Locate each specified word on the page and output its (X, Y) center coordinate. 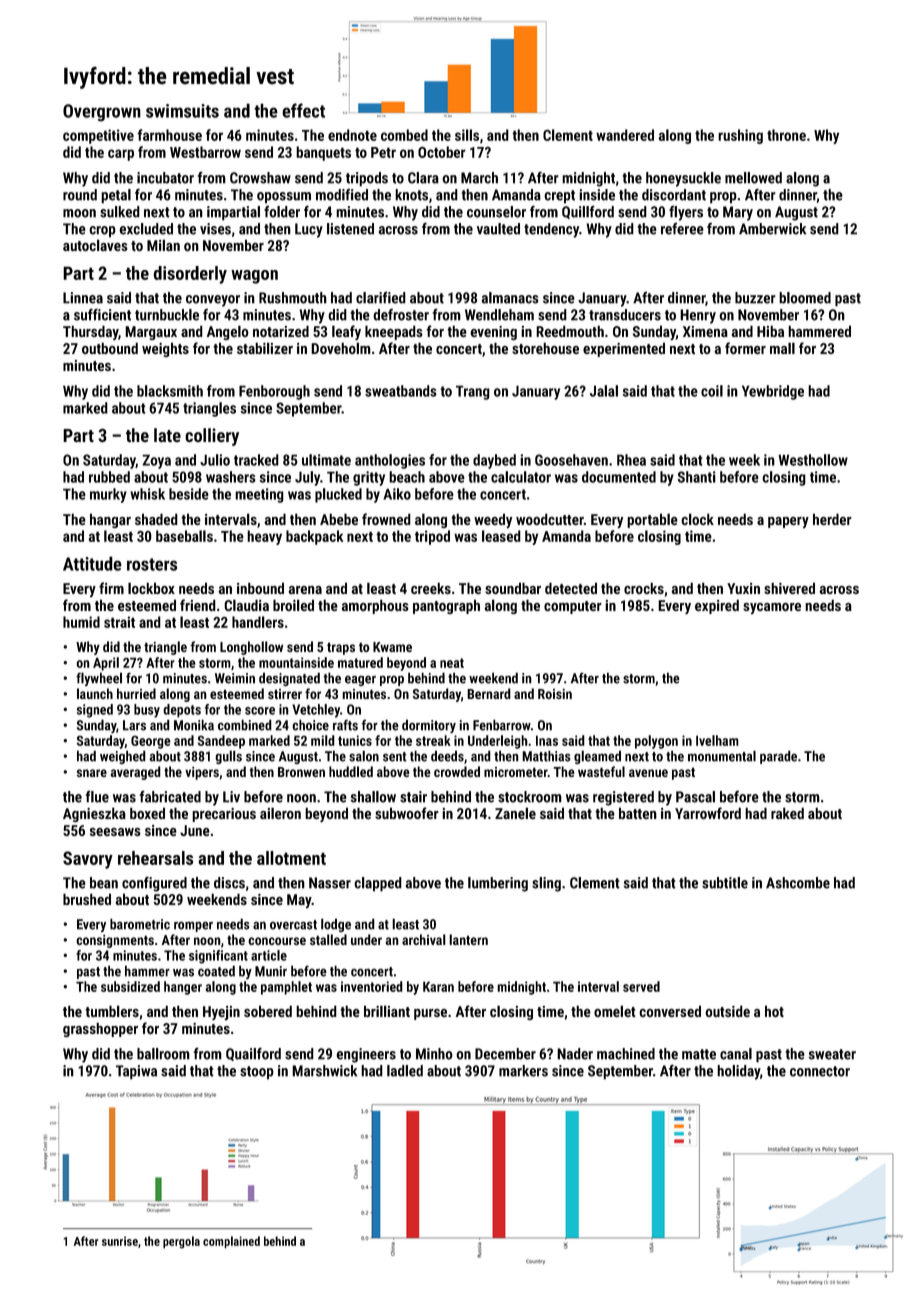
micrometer (516, 772)
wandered (625, 135)
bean (104, 883)
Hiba (770, 331)
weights (165, 350)
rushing (740, 136)
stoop (257, 1072)
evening (493, 333)
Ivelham (717, 740)
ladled (405, 1071)
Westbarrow (205, 152)
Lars (134, 725)
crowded (457, 771)
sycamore (772, 608)
